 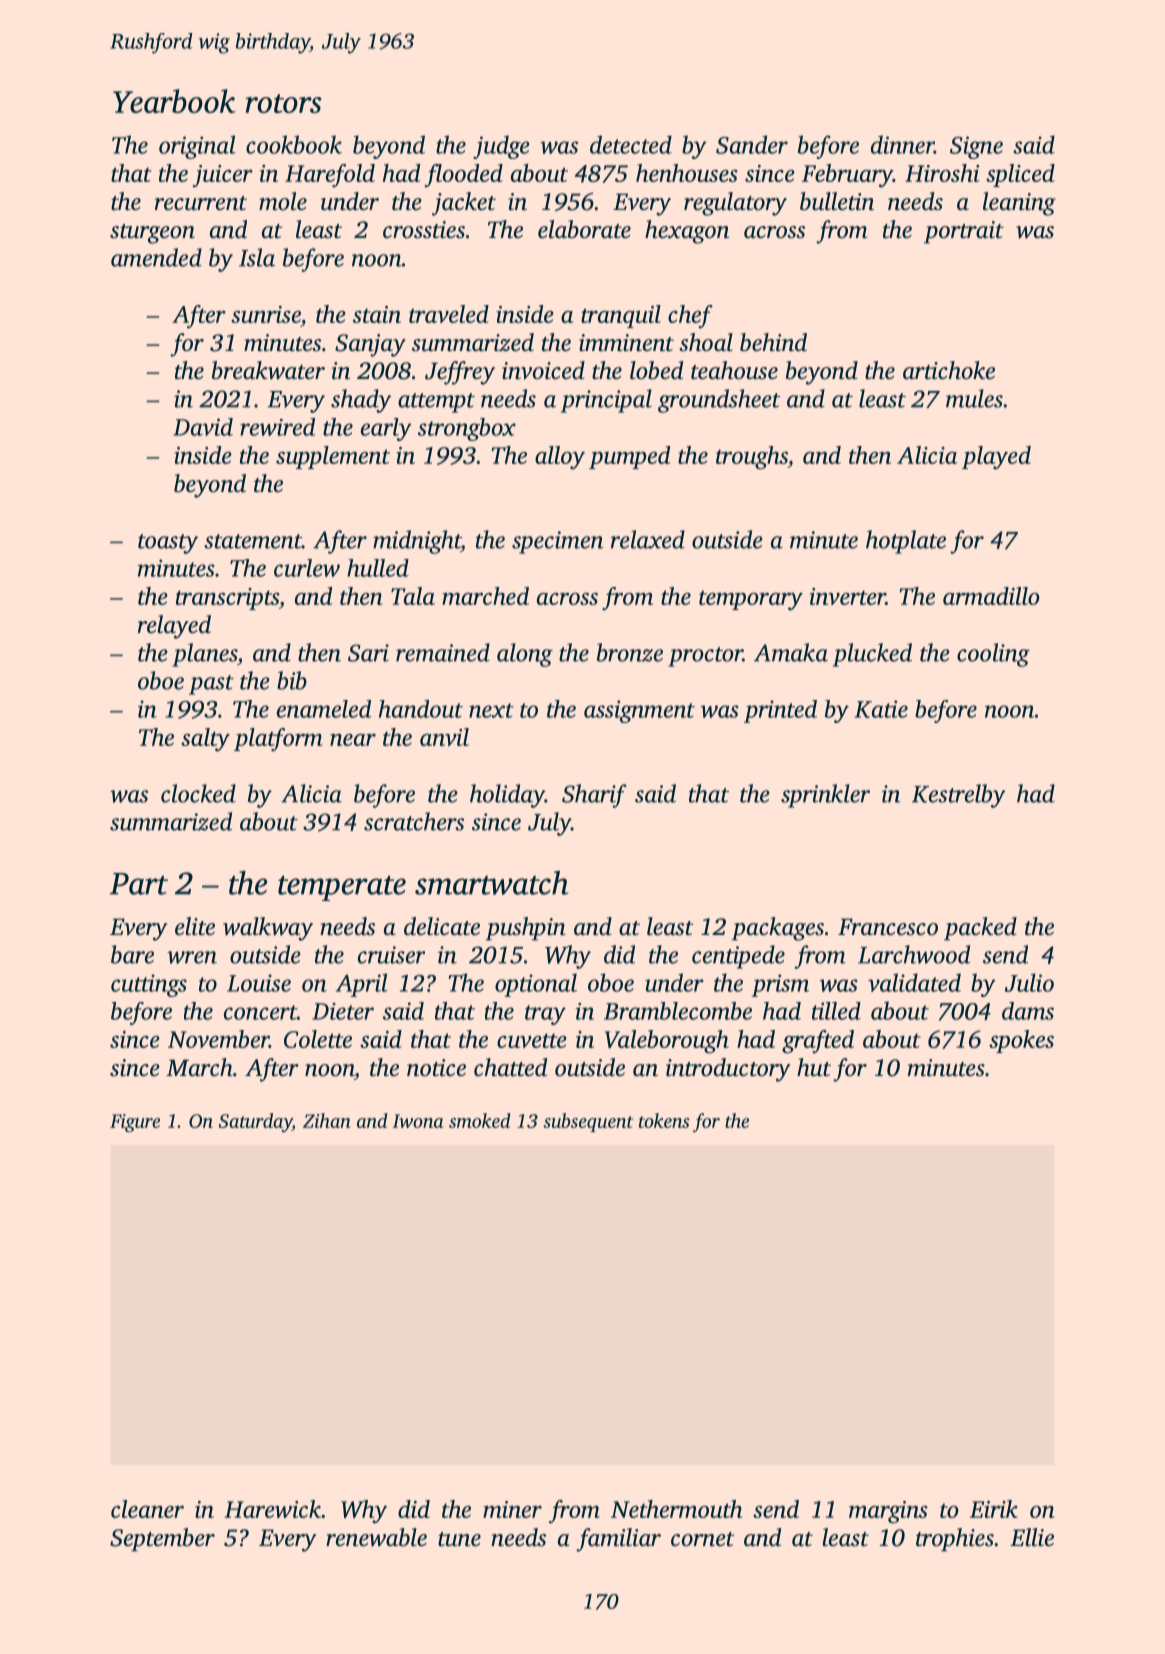 What do you see at coordinates (814, 1067) in the page?
I see `hut` at bounding box center [814, 1067].
